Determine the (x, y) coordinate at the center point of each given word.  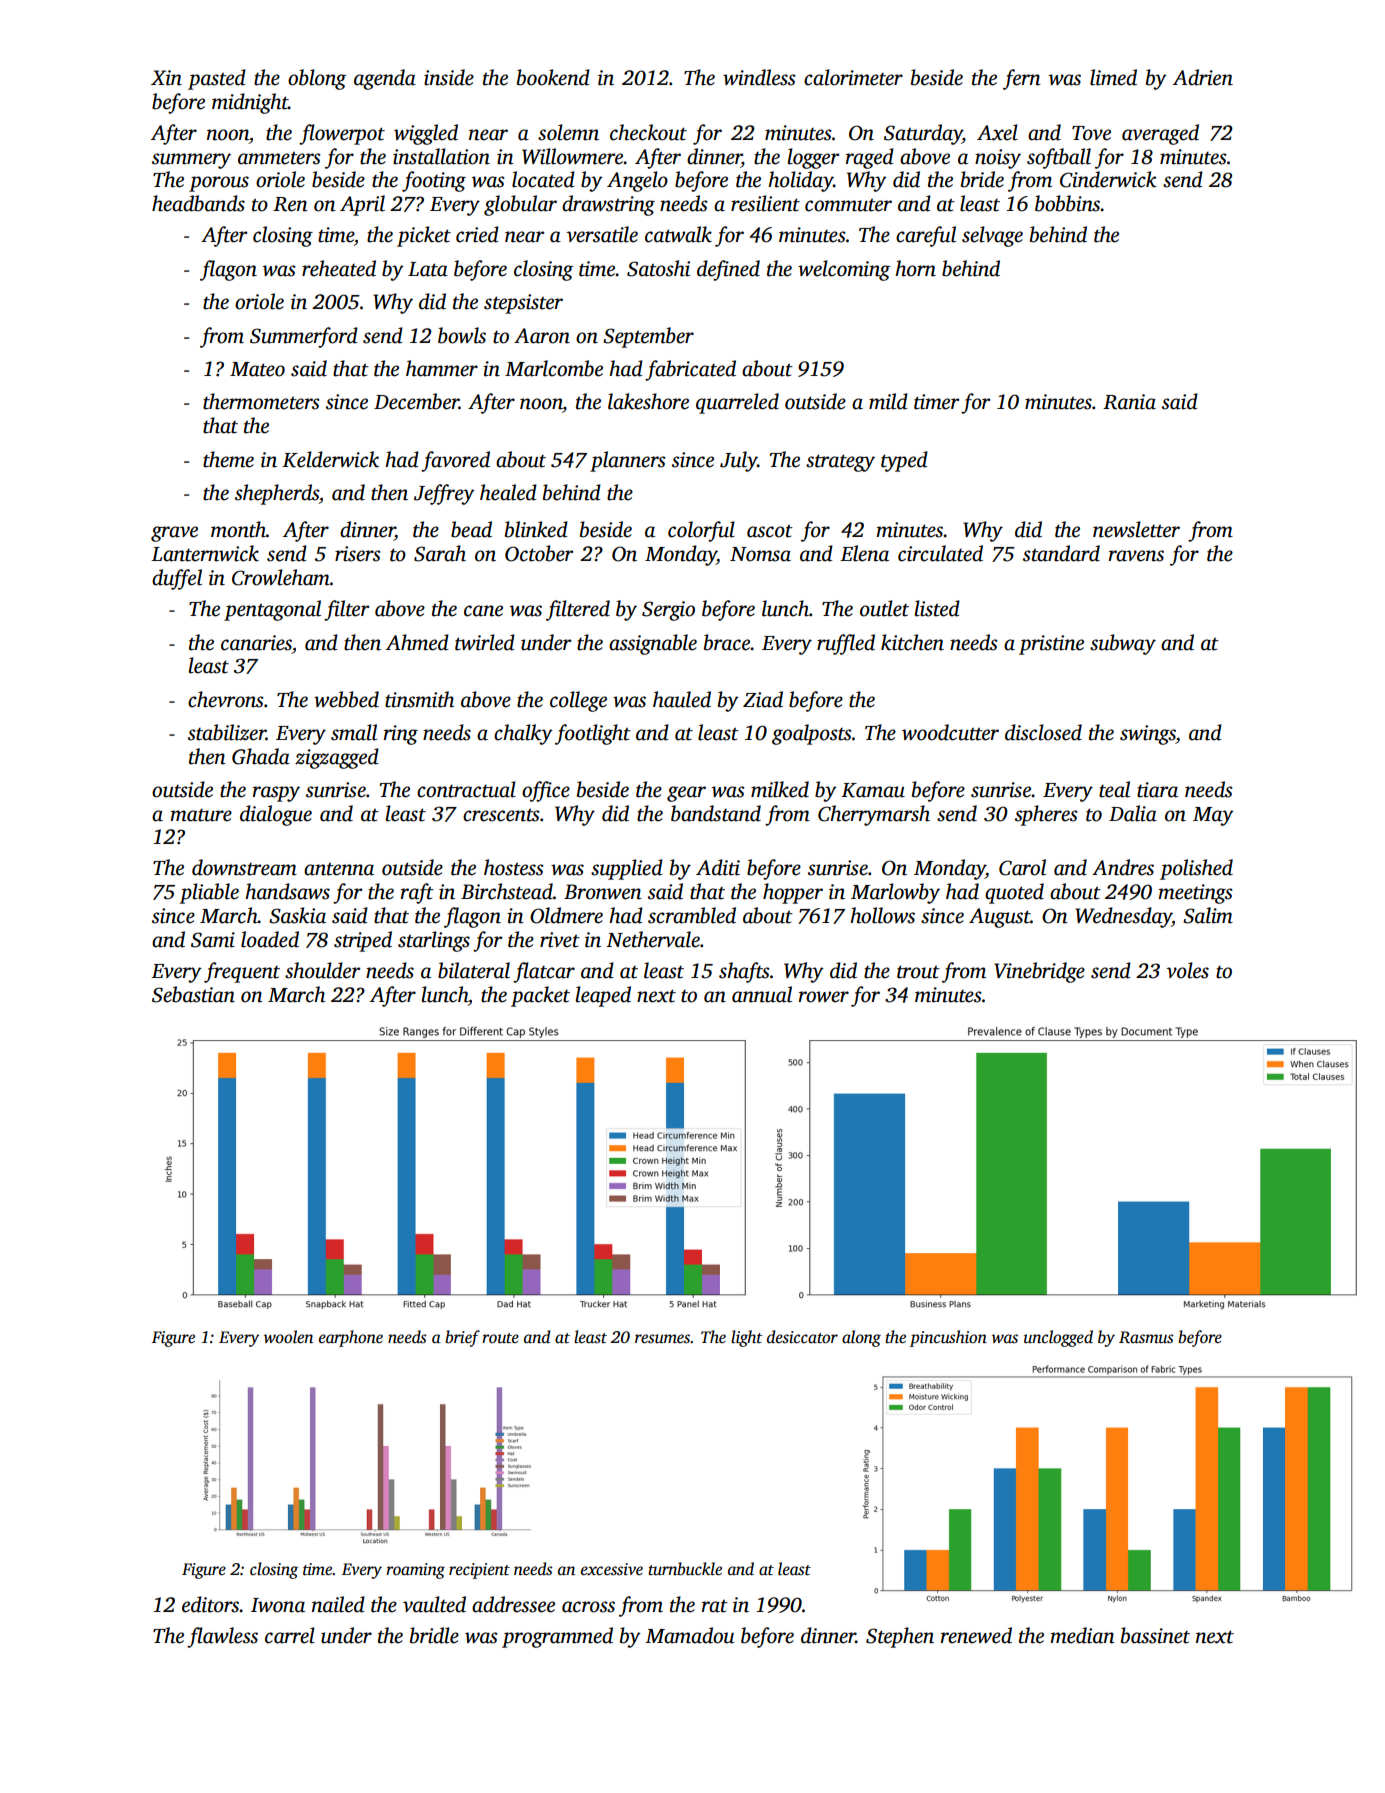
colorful (701, 531)
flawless (222, 1637)
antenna (339, 869)
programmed (557, 1637)
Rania (1129, 402)
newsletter (1136, 529)
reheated (339, 268)
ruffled (846, 644)
